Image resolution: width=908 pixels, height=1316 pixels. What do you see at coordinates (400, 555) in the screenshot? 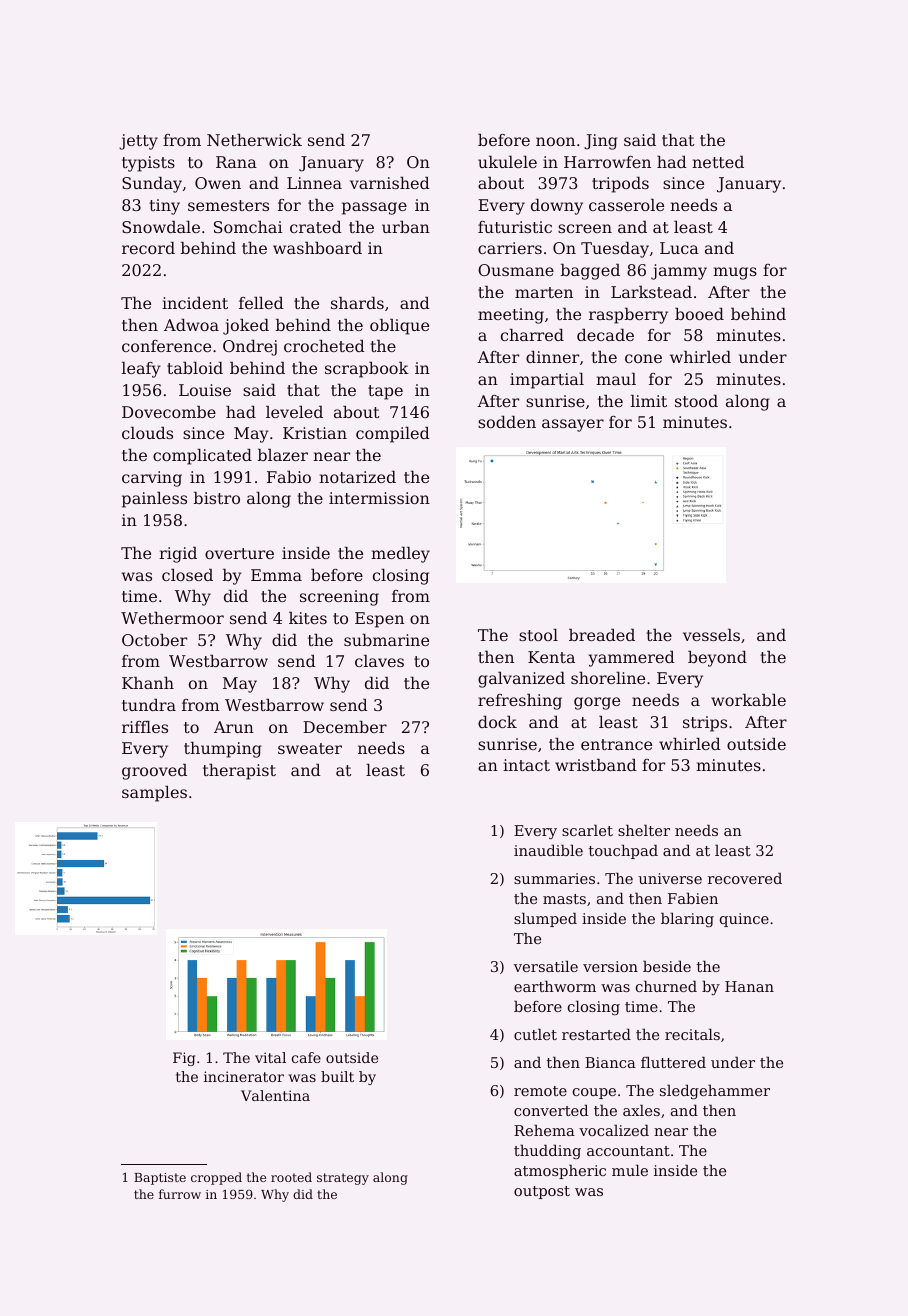
I see `medley` at bounding box center [400, 555].
